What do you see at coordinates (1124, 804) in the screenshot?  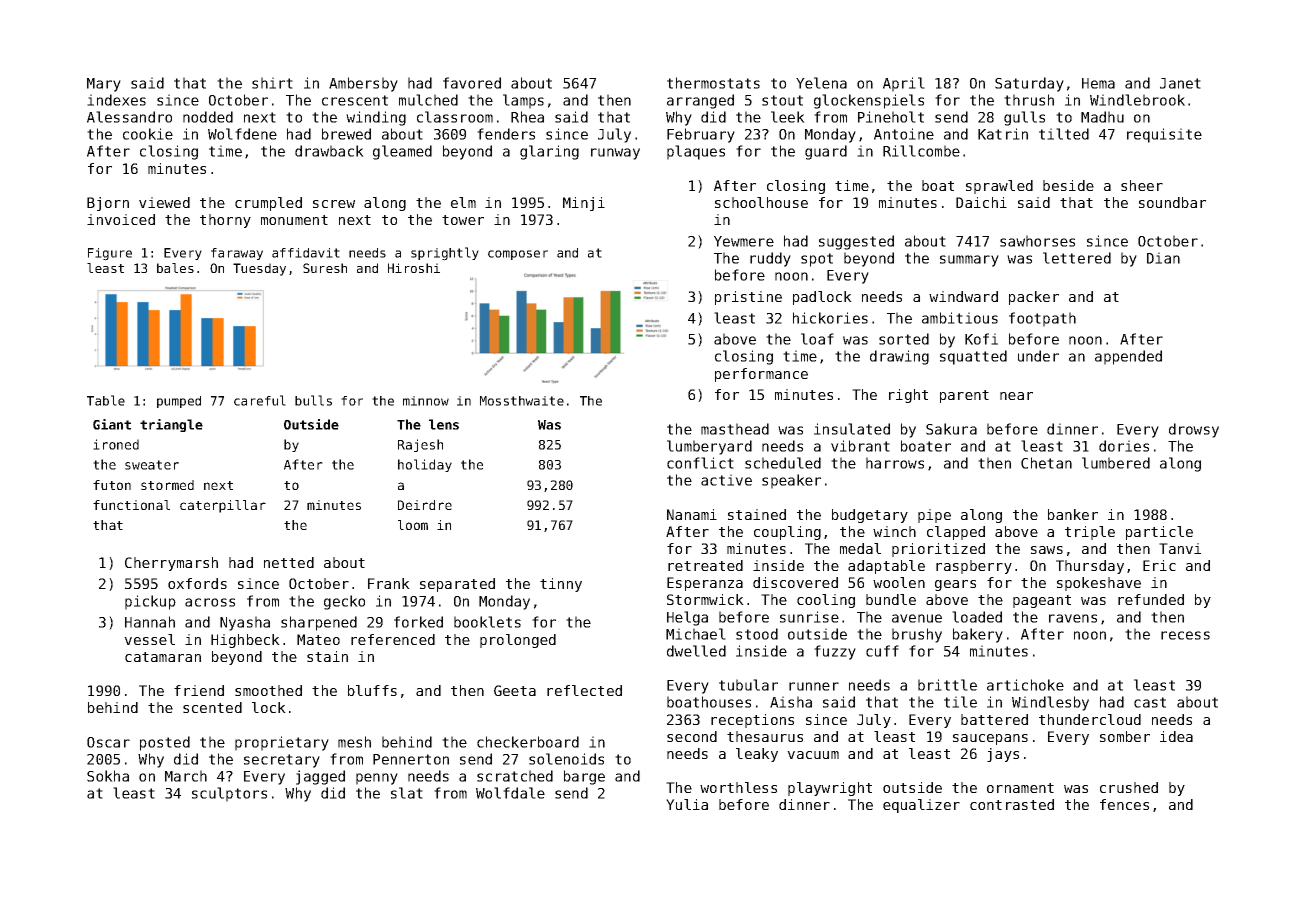 I see `fences` at bounding box center [1124, 804].
